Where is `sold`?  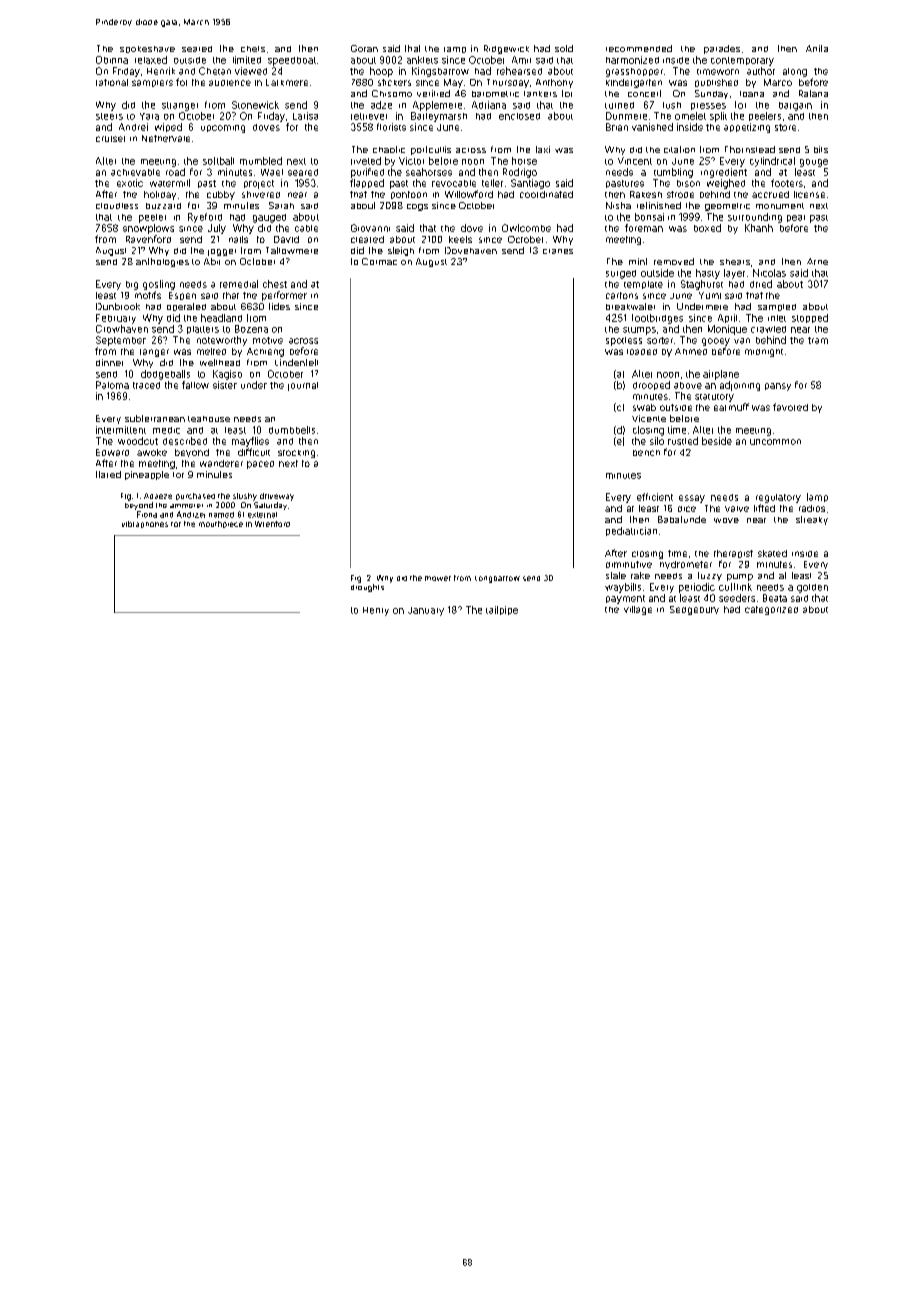 sold is located at coordinates (564, 48).
